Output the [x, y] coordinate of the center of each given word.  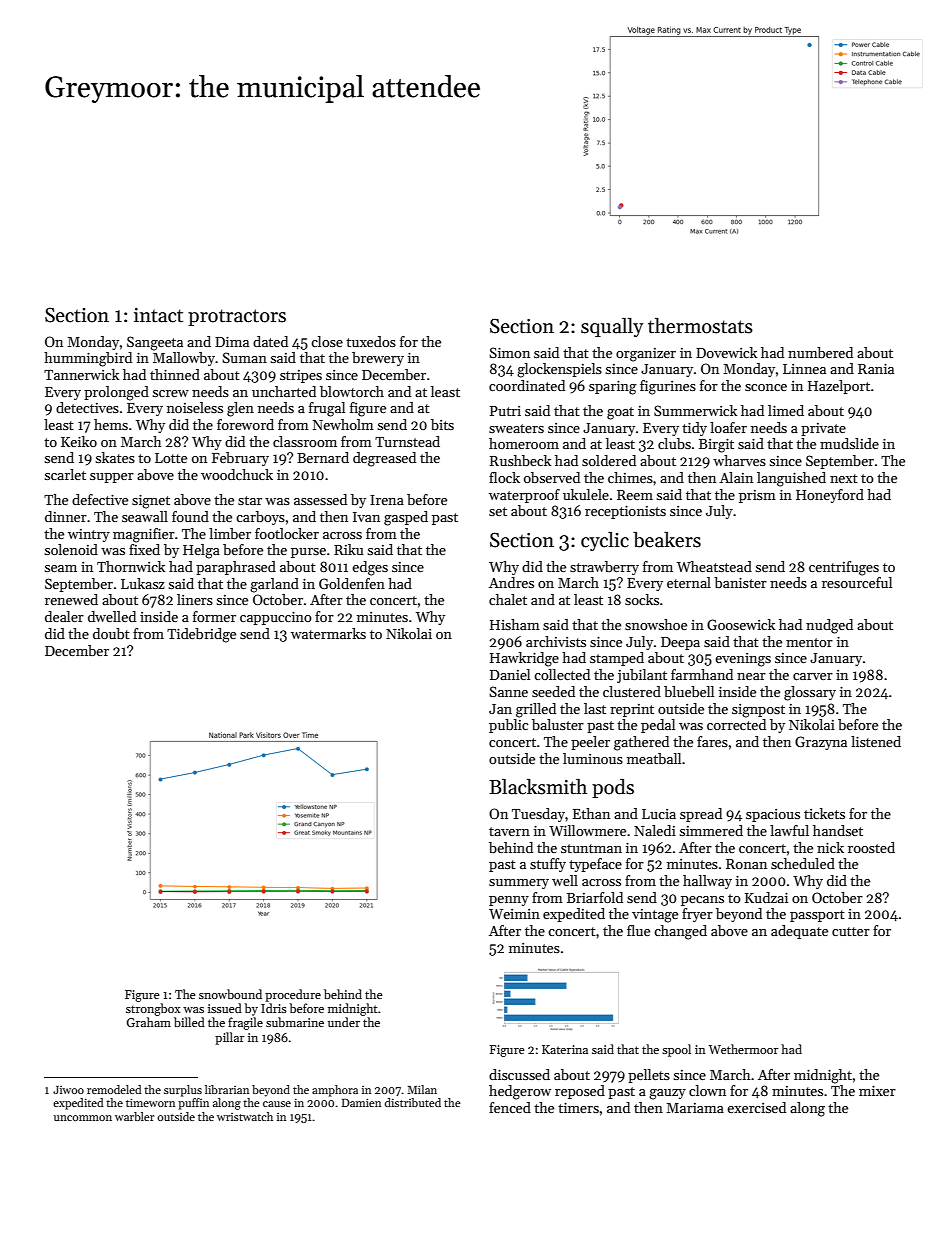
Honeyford [830, 496]
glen [240, 409]
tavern [509, 831]
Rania [876, 369]
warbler [134, 1116]
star [250, 500]
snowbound [230, 994]
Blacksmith [538, 787]
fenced [510, 1107]
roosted [871, 847]
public [508, 726]
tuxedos [371, 341]
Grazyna [821, 743]
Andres [511, 582]
